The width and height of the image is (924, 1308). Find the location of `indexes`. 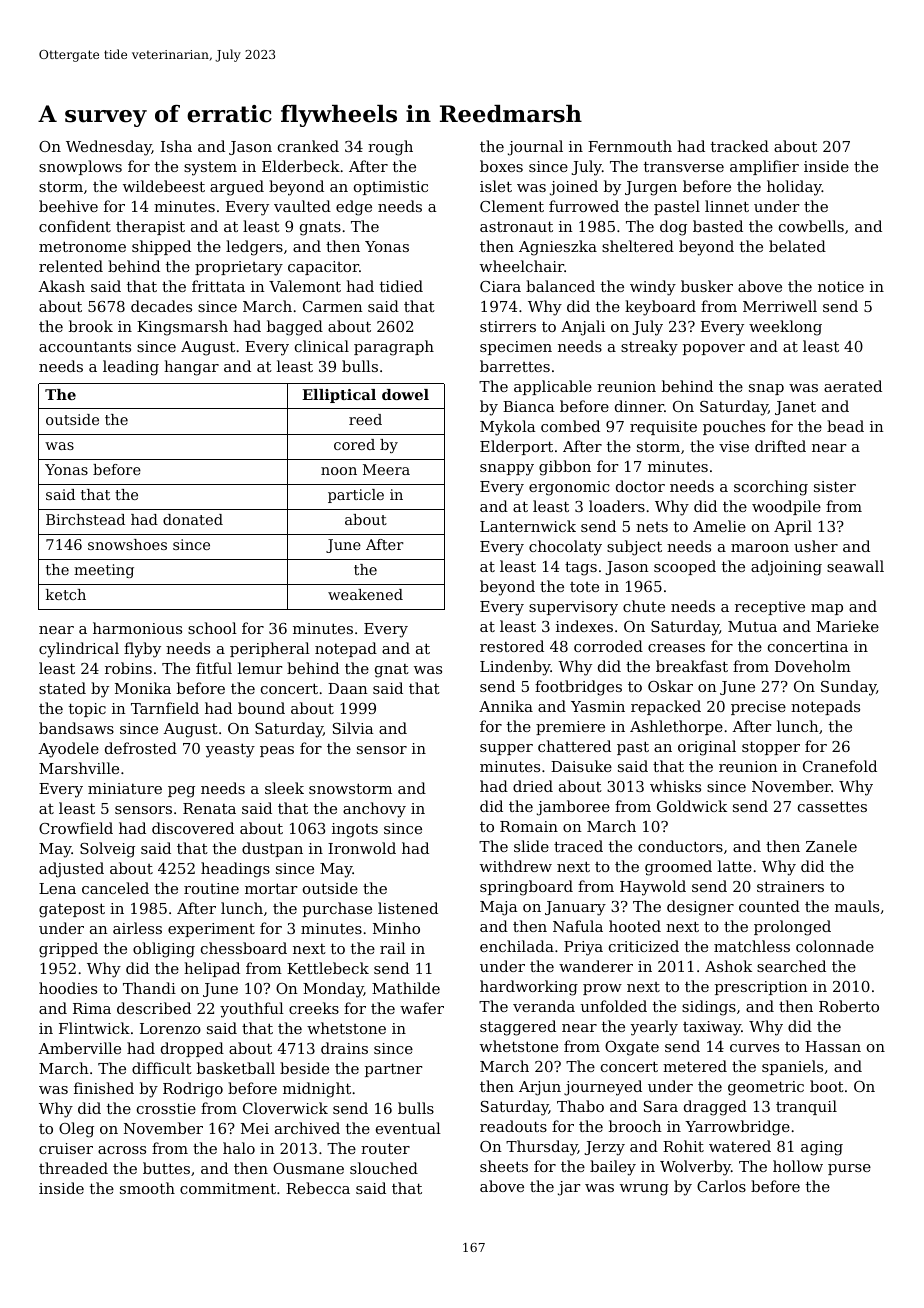

indexes is located at coordinates (584, 626).
